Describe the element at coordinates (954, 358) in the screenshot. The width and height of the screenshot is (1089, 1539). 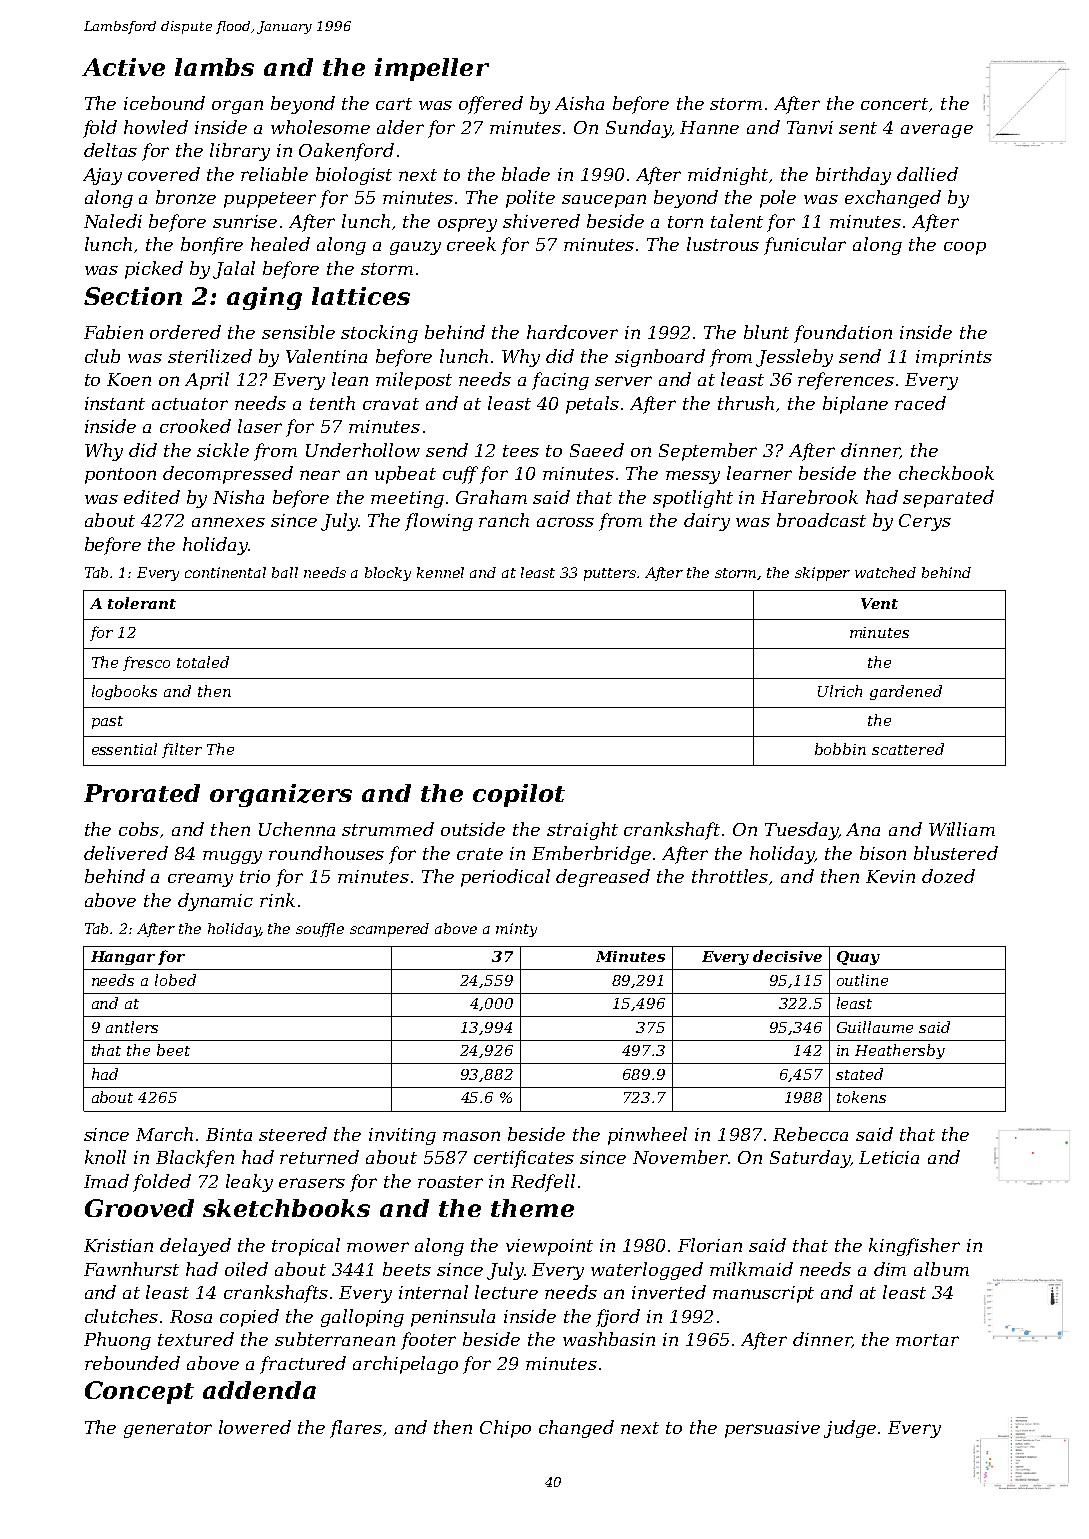
I see `imprints` at that location.
